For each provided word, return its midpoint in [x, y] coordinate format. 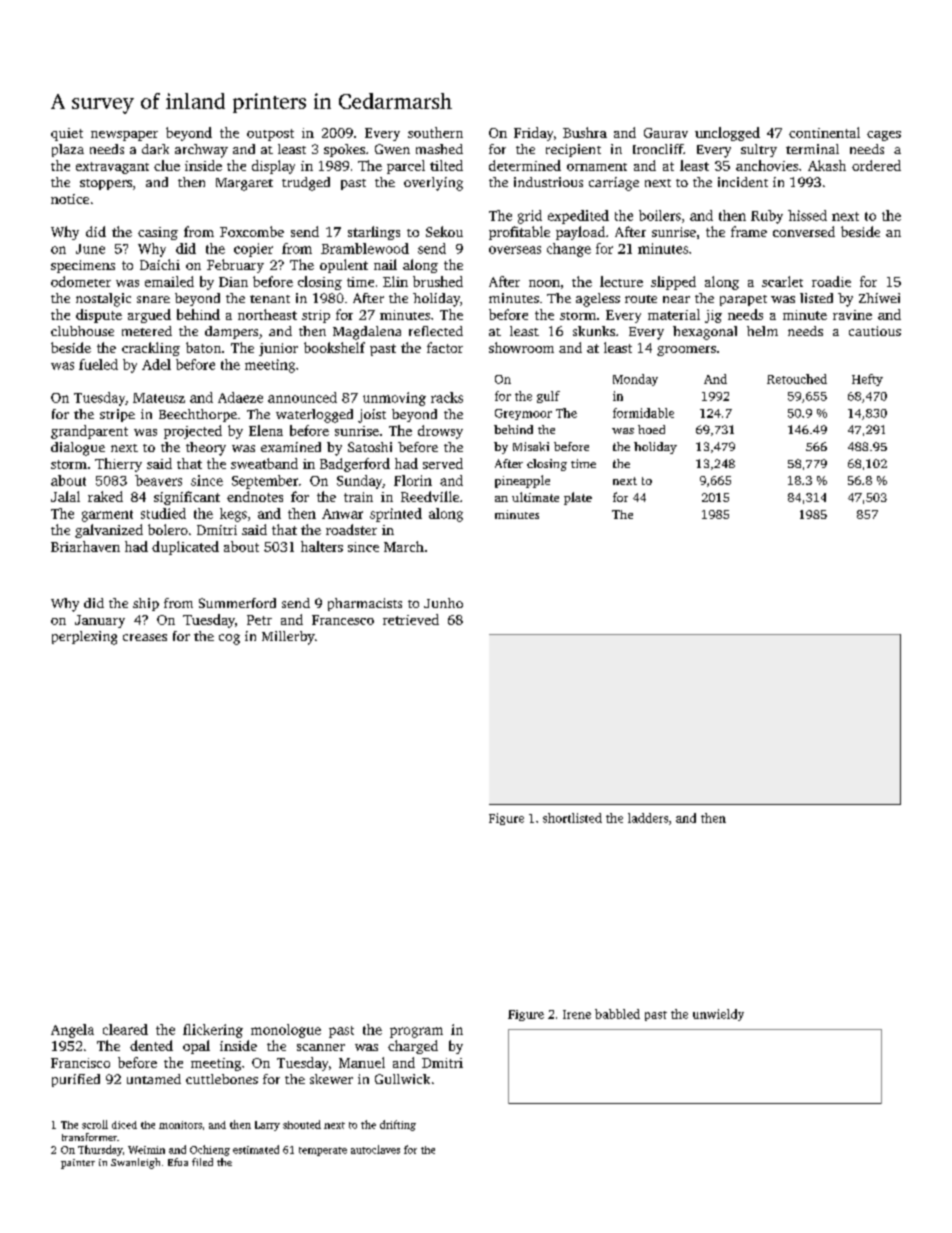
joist [372, 416]
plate [578, 498]
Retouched [797, 379]
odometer [81, 281]
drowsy [440, 432]
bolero [168, 529]
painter [78, 1164]
